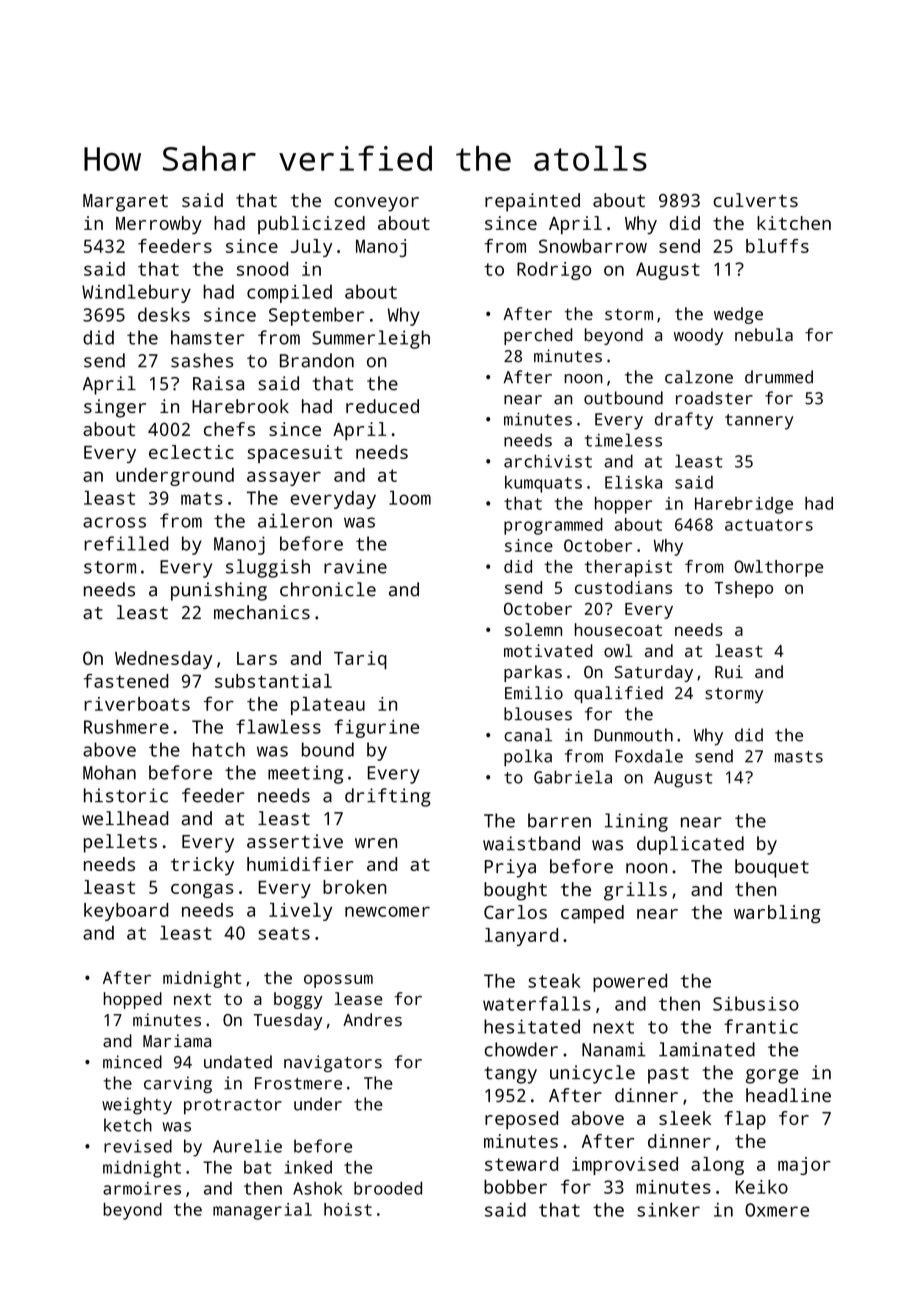  I want to click on parkas, so click(533, 673).
